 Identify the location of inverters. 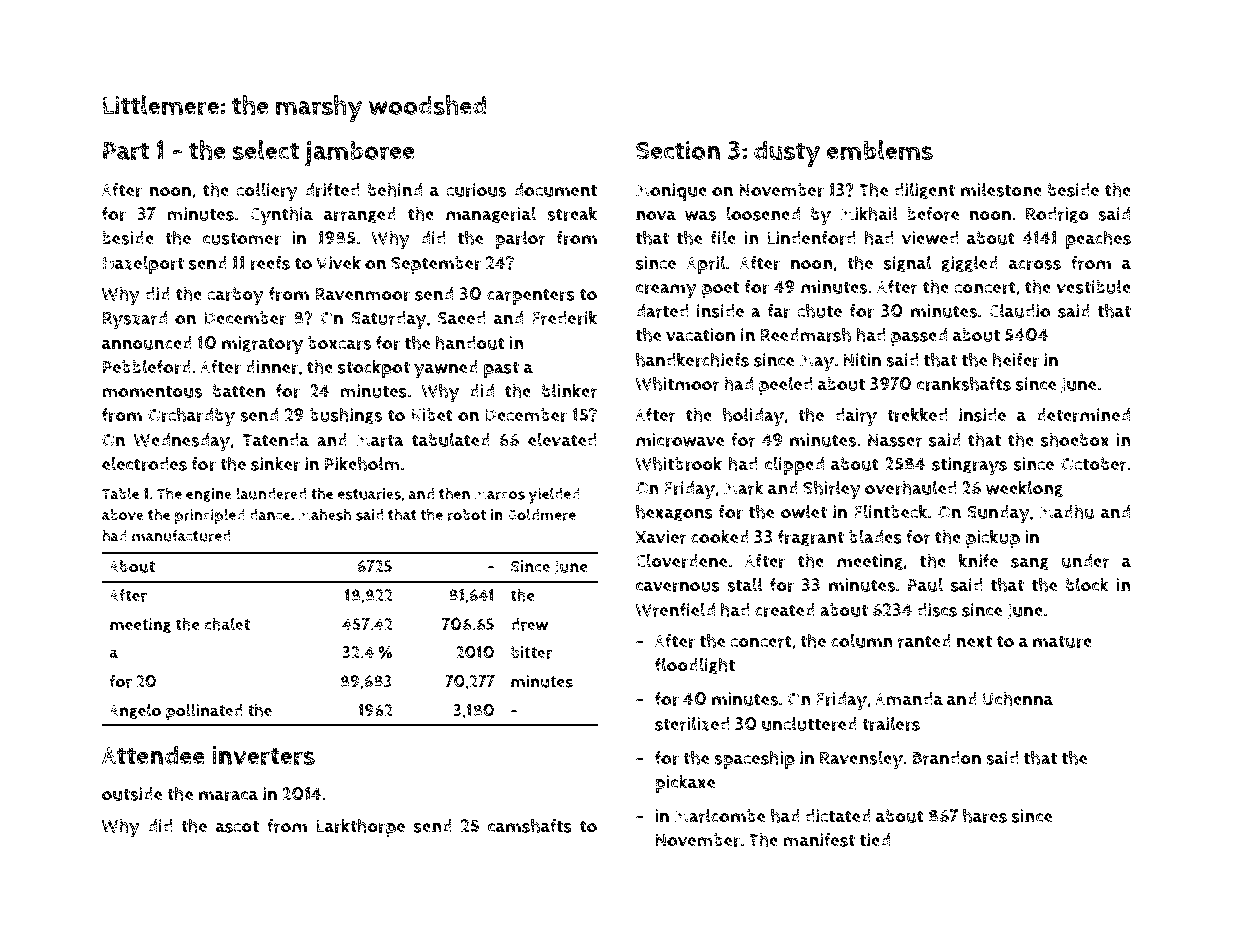
(263, 756).
